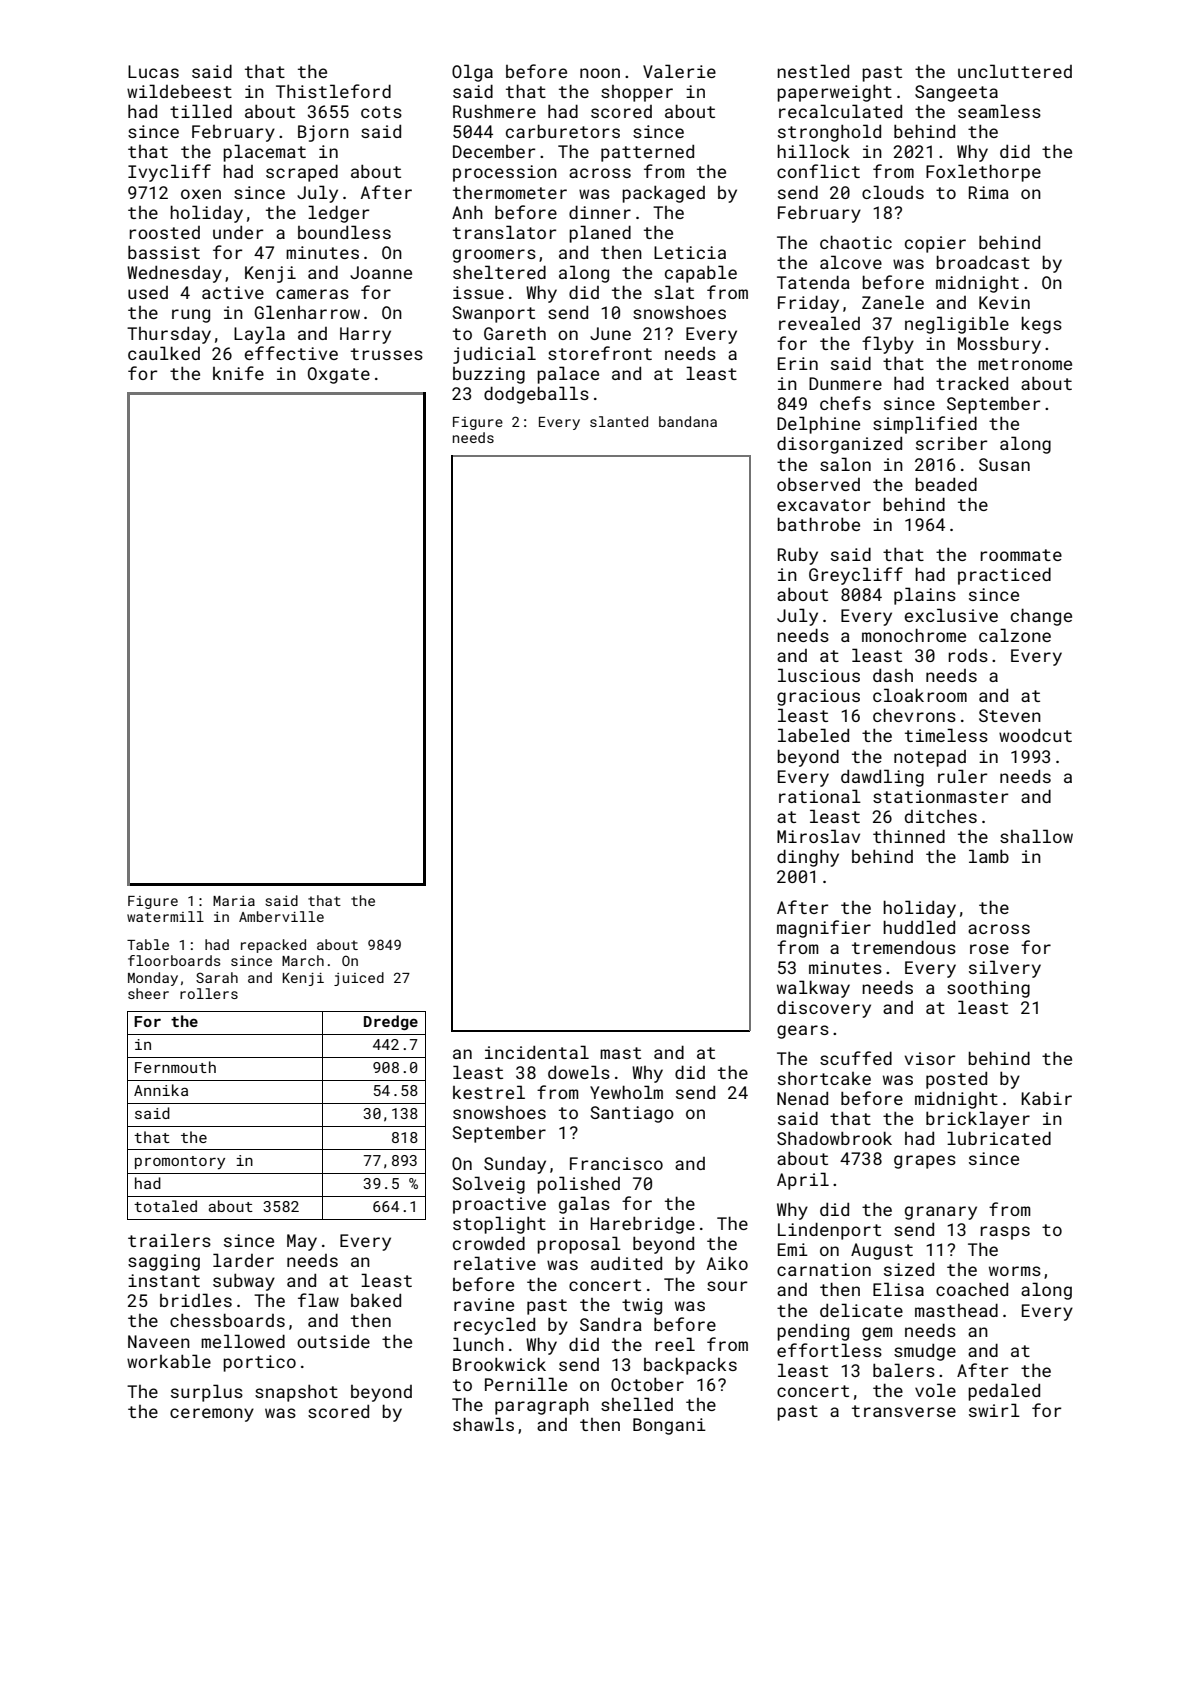 Image resolution: width=1202 pixels, height=1700 pixels. I want to click on Greycliff, so click(856, 576).
